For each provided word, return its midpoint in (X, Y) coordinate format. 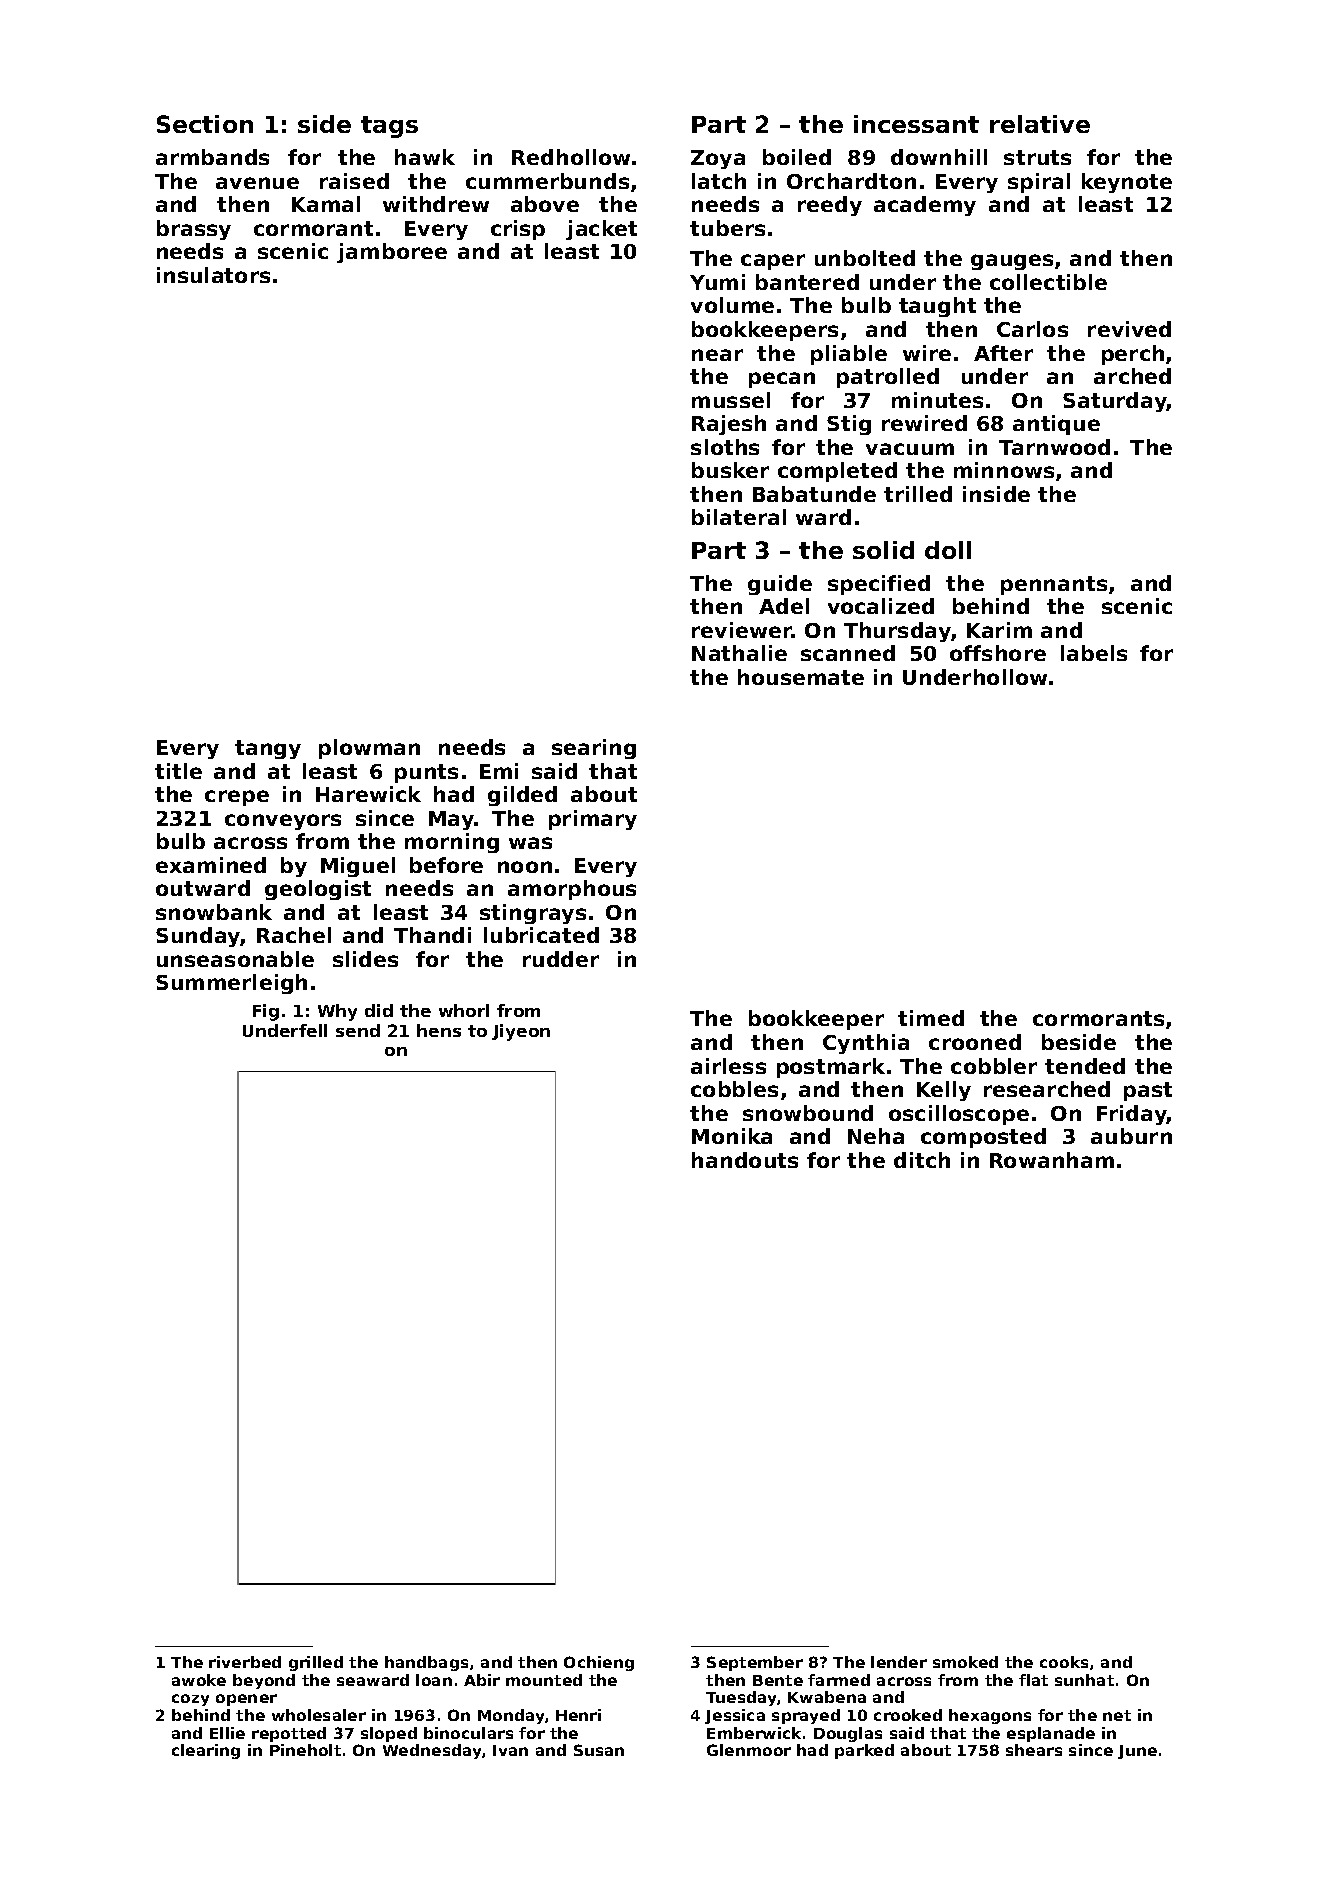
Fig (266, 1012)
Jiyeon (521, 1032)
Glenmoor (749, 1750)
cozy (190, 1700)
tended (1085, 1066)
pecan (782, 380)
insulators (213, 275)
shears (1034, 1750)
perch (1133, 355)
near (717, 355)
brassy (194, 230)
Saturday (1115, 402)
